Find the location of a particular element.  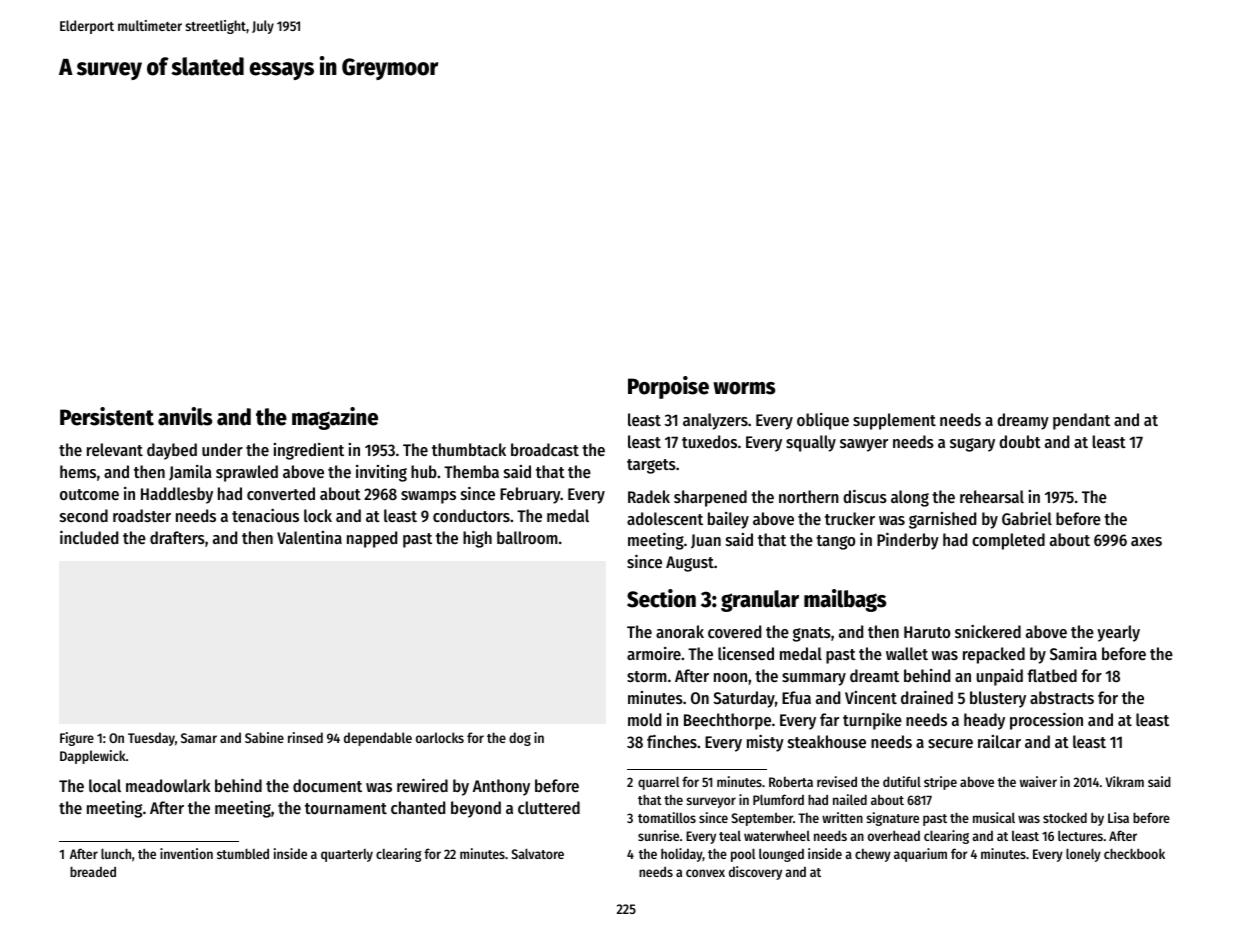

hems is located at coordinates (78, 471).
